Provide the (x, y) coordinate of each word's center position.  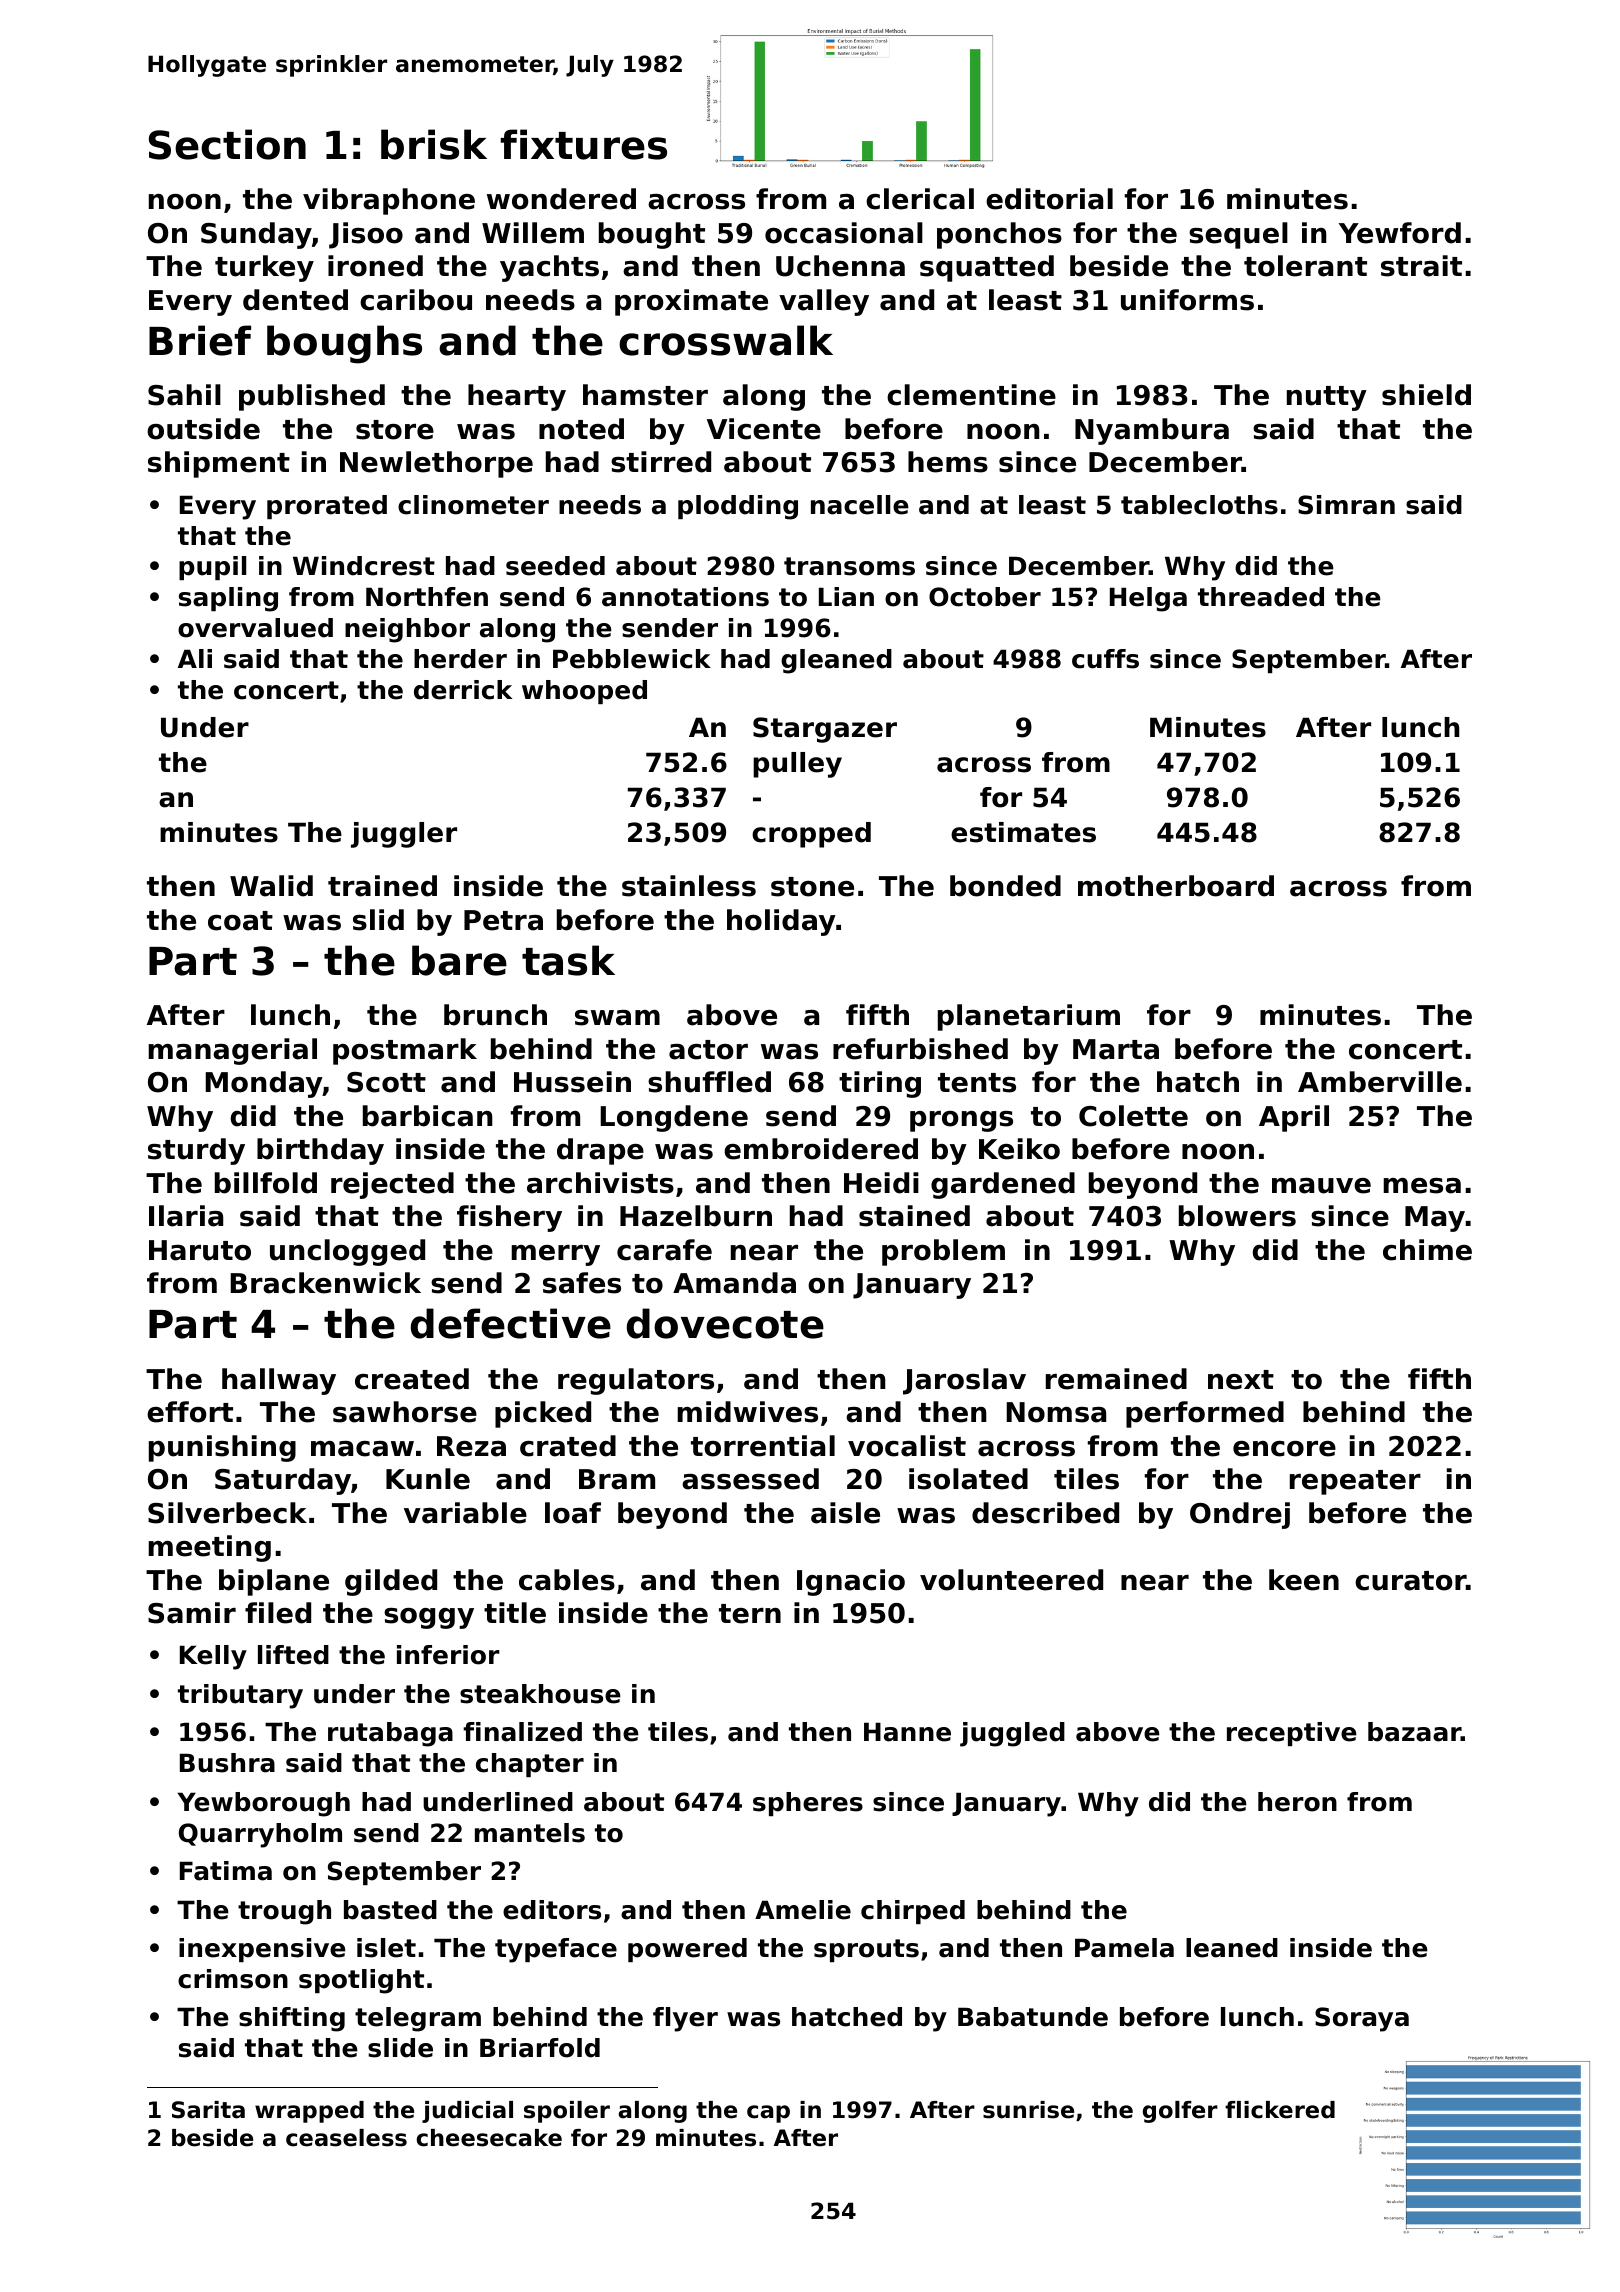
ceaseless (346, 2138)
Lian (846, 597)
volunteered (1011, 1580)
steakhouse (540, 1694)
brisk (434, 144)
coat (240, 921)
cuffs (1105, 659)
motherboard (1176, 886)
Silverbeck (227, 1513)
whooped (584, 692)
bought (652, 235)
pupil (212, 568)
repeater (1355, 1482)
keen (1304, 1580)
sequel (1238, 235)
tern (750, 1614)
